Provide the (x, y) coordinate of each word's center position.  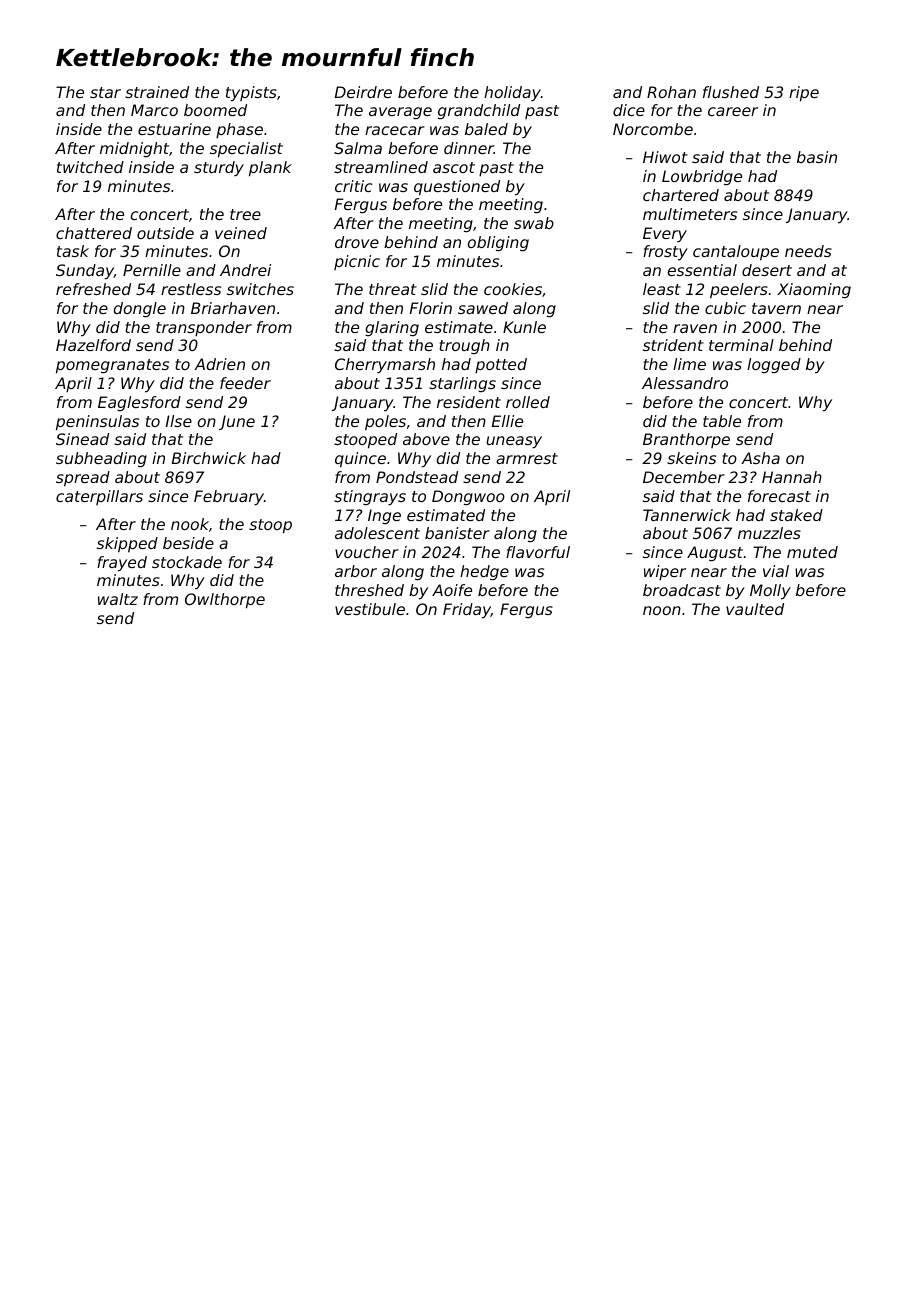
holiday (512, 93)
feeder (245, 383)
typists (251, 94)
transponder (204, 328)
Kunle (524, 327)
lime (689, 364)
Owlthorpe (225, 601)
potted (501, 365)
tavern (776, 308)
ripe (804, 94)
